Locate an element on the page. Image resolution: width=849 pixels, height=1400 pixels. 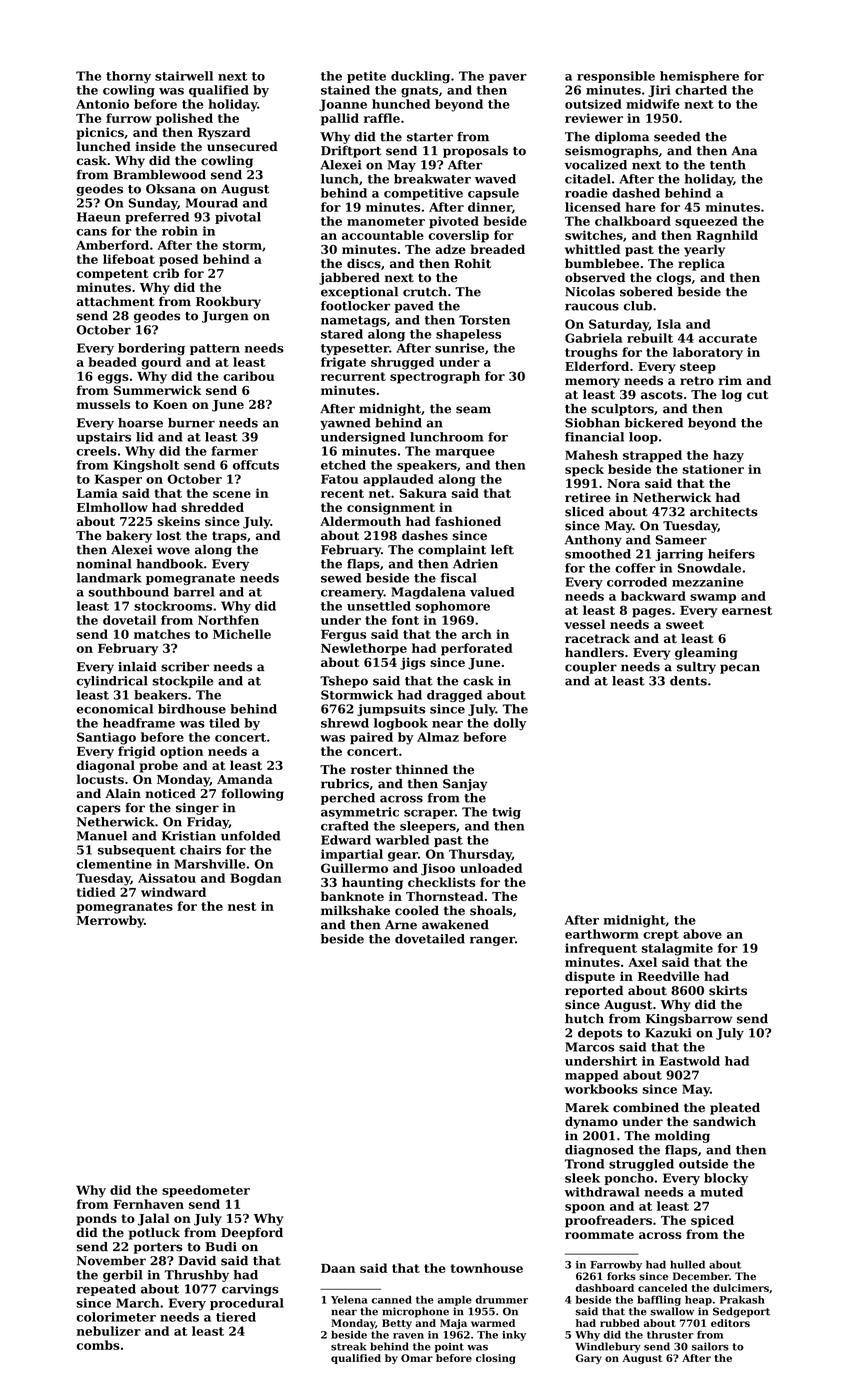
perforated is located at coordinates (477, 649).
